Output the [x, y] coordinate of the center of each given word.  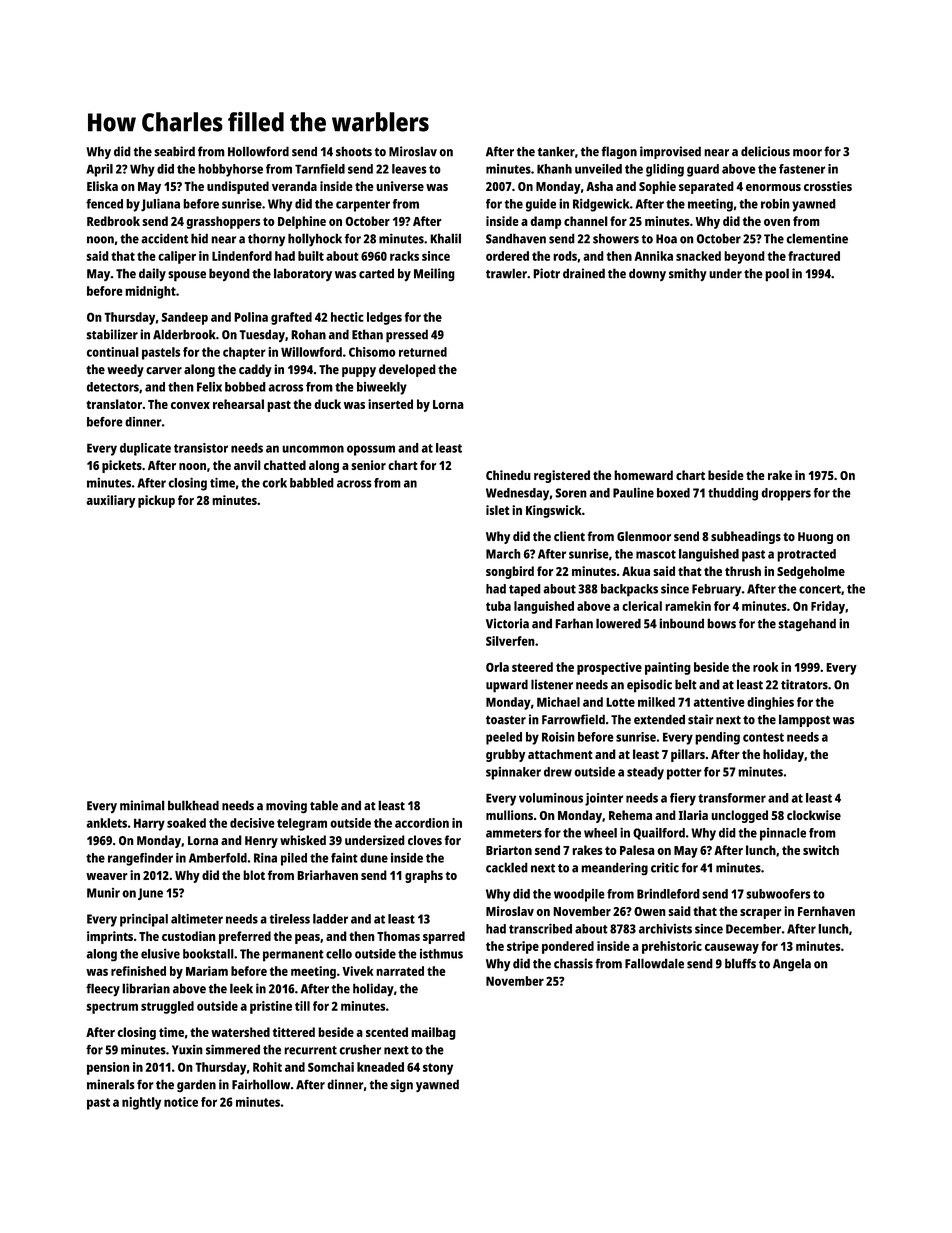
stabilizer [112, 334]
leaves [409, 169]
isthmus [441, 954]
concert [820, 589]
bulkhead [193, 805]
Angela [792, 964]
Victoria [507, 623]
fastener [802, 169]
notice [181, 1102]
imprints [110, 937]
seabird [174, 151]
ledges [384, 318]
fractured [814, 256]
